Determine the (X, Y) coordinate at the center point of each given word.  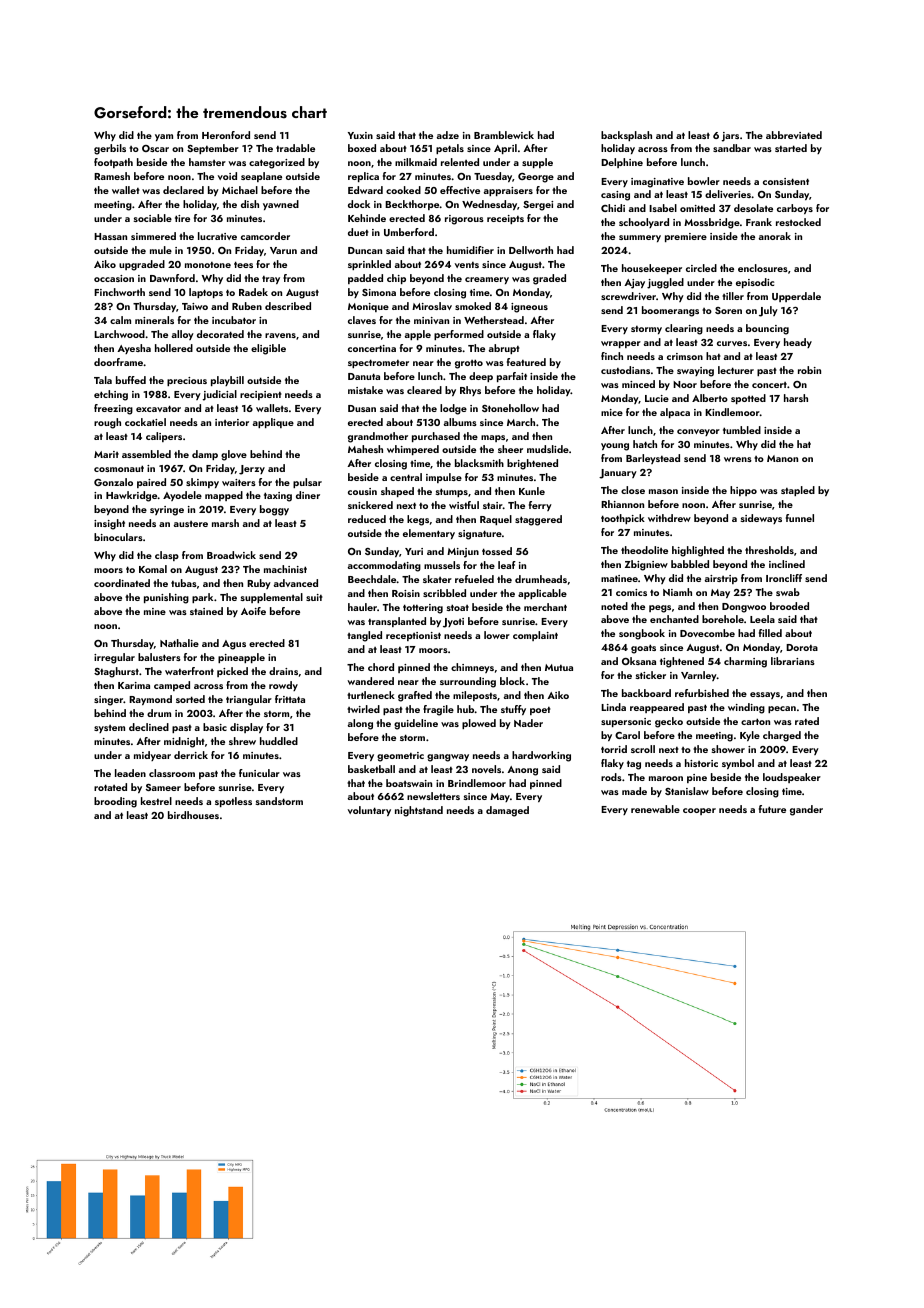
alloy (183, 335)
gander (806, 810)
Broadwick (231, 555)
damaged (507, 811)
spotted (748, 399)
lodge (453, 409)
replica (363, 177)
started (791, 148)
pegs (660, 609)
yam (164, 137)
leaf (507, 565)
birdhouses (193, 815)
